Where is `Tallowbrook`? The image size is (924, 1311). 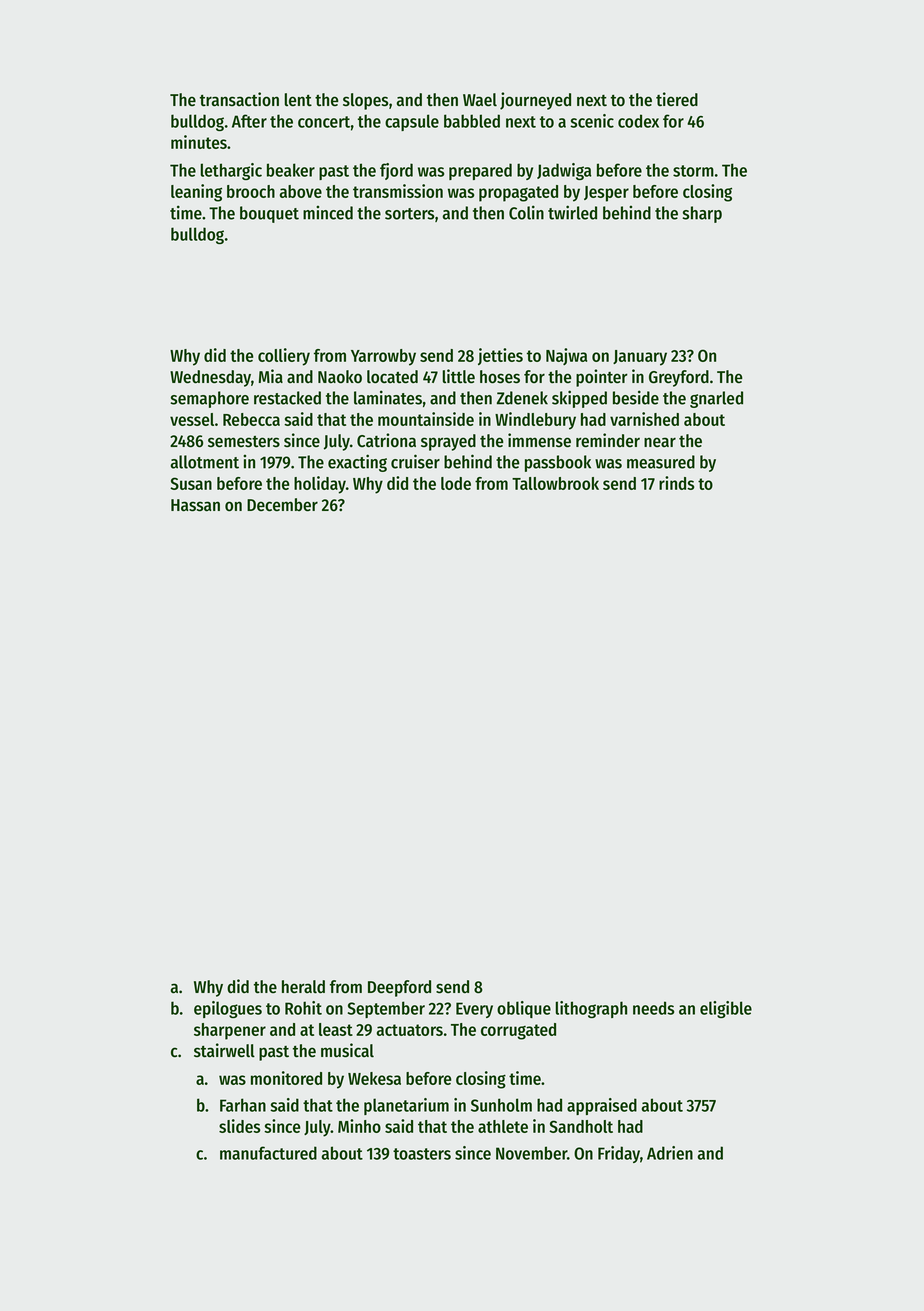
Tallowbrook is located at coordinates (555, 483).
